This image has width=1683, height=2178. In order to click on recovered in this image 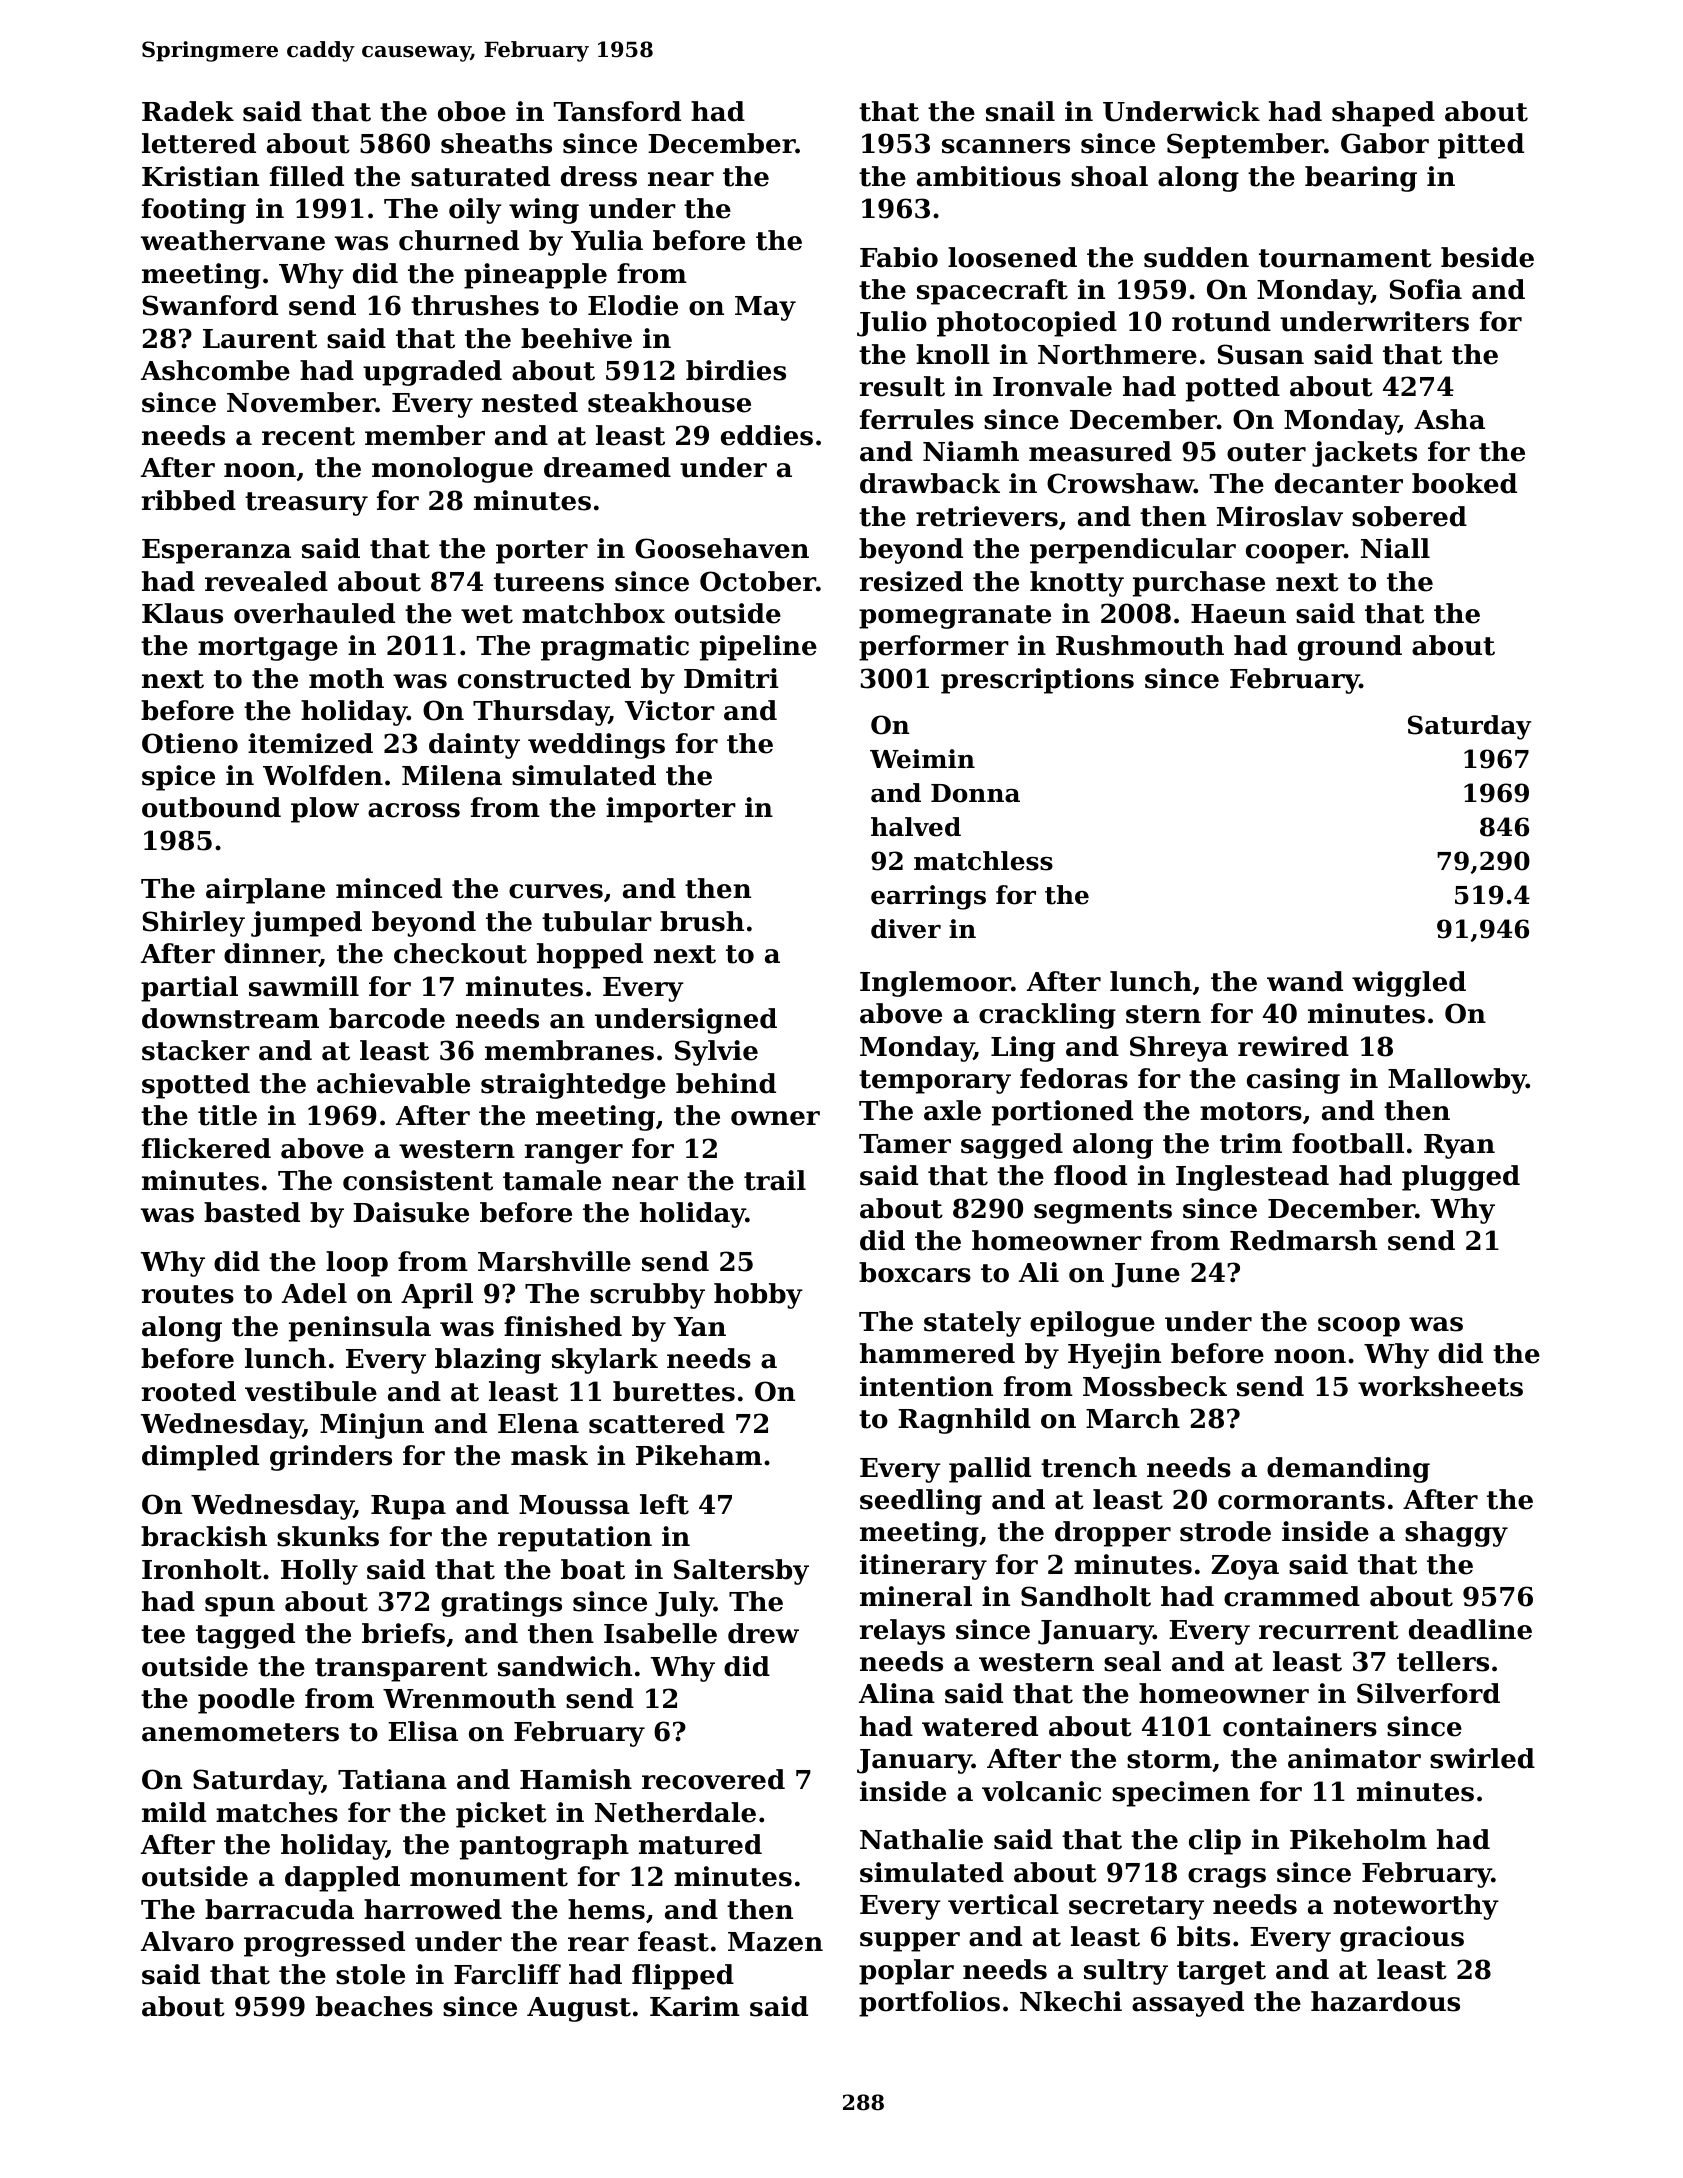, I will do `click(713, 1779)`.
